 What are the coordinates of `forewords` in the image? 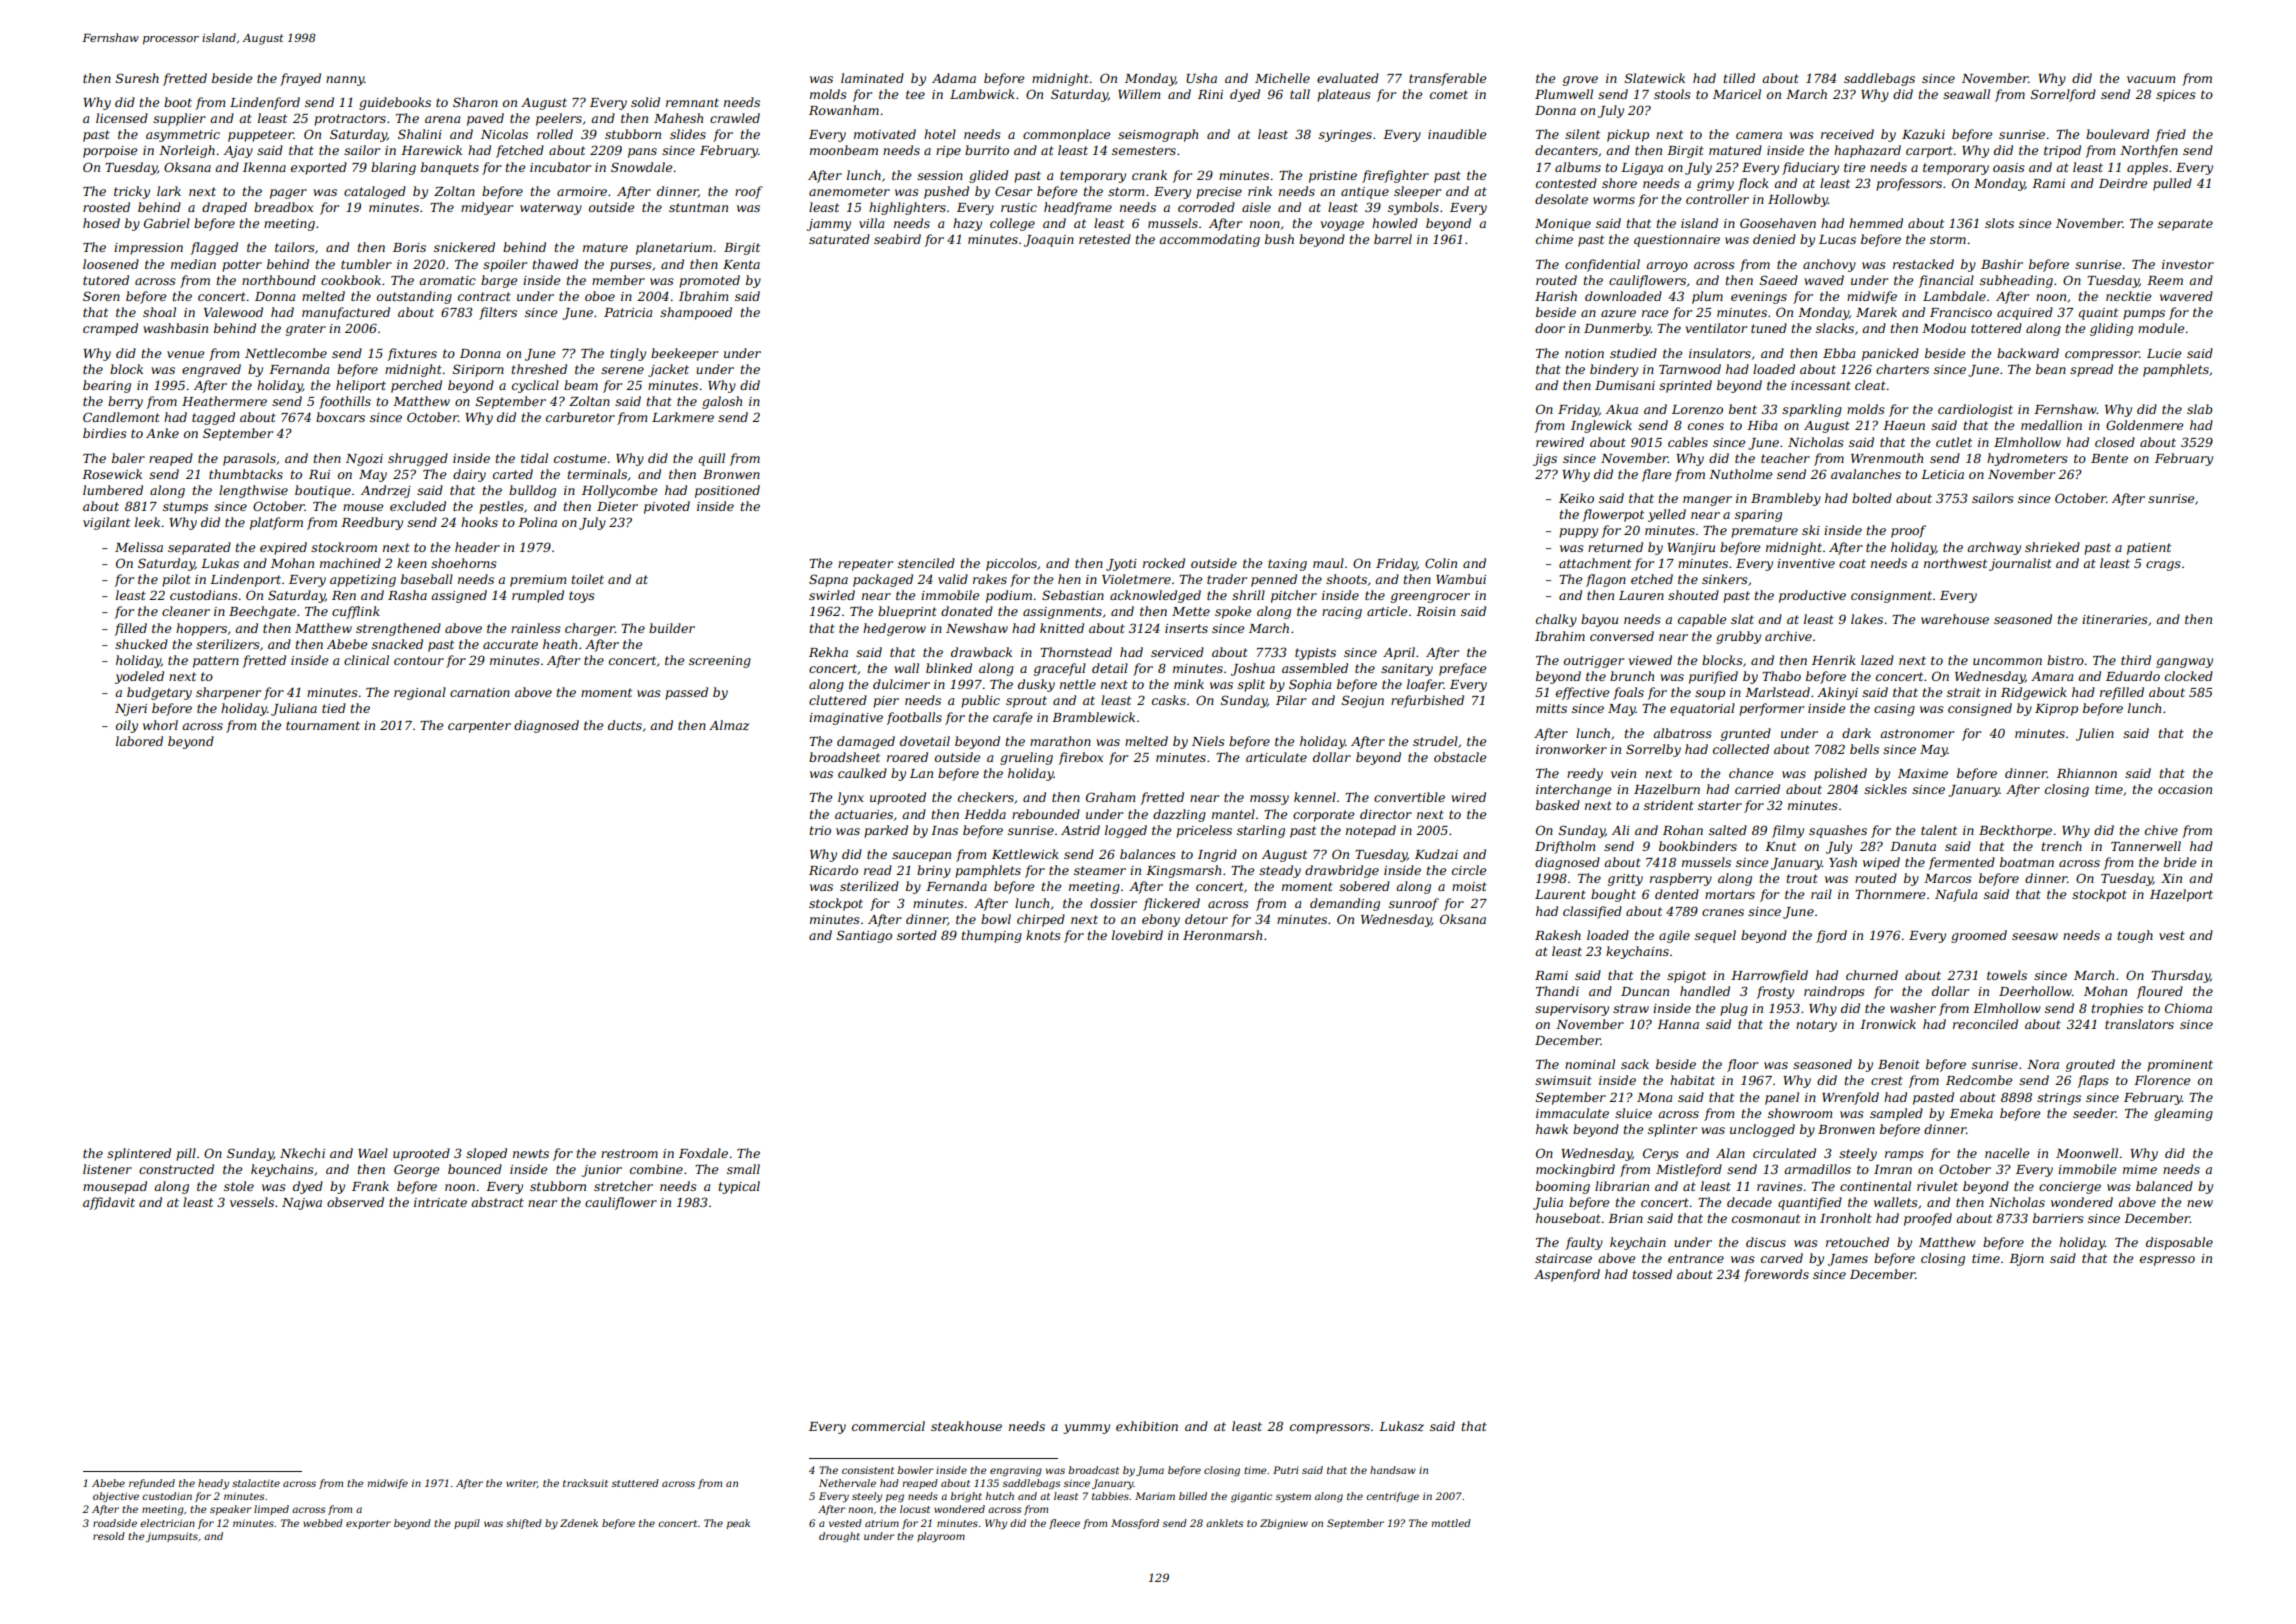 It's located at (1776, 1275).
